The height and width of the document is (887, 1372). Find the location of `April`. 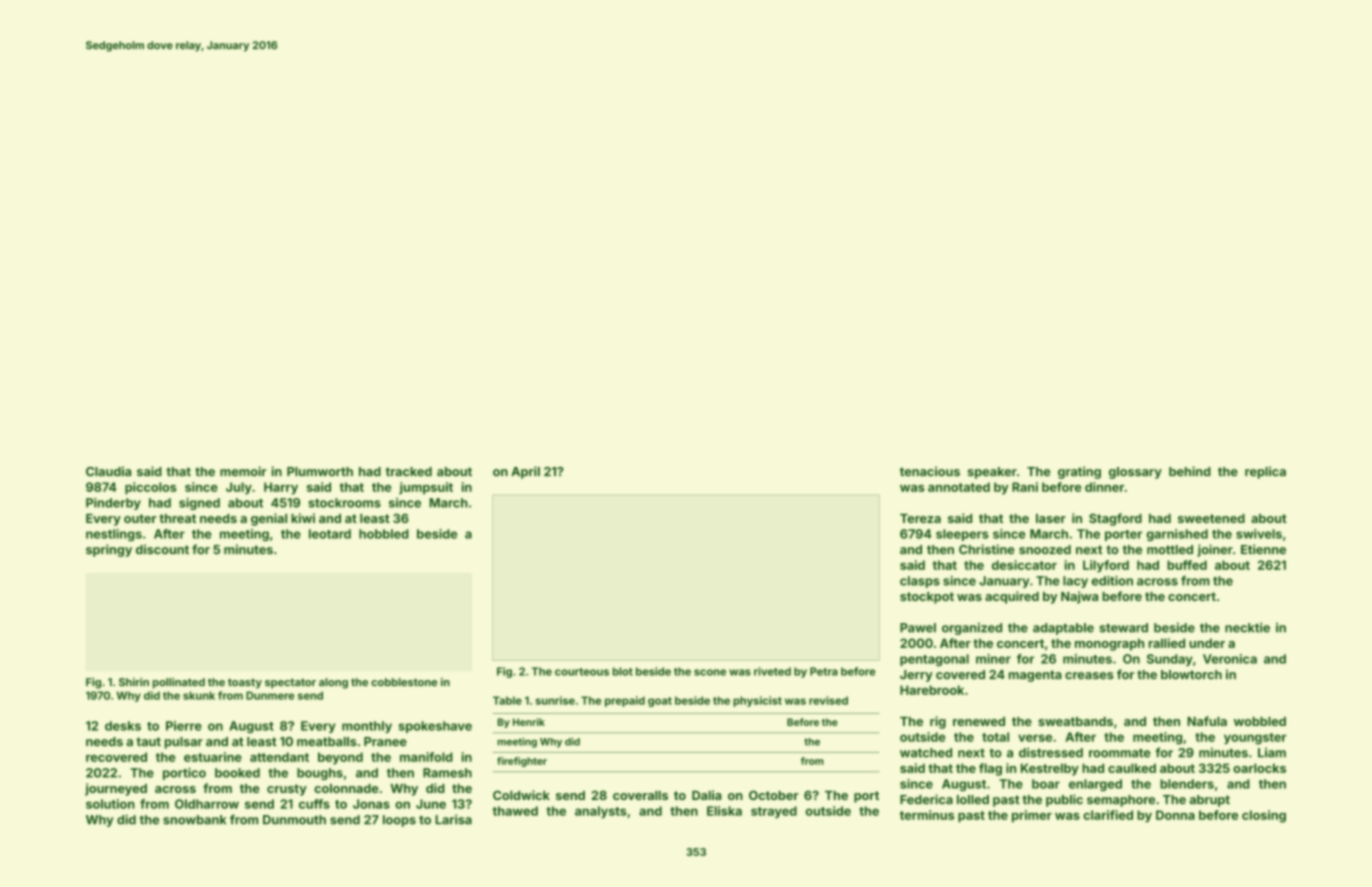

April is located at coordinates (525, 472).
